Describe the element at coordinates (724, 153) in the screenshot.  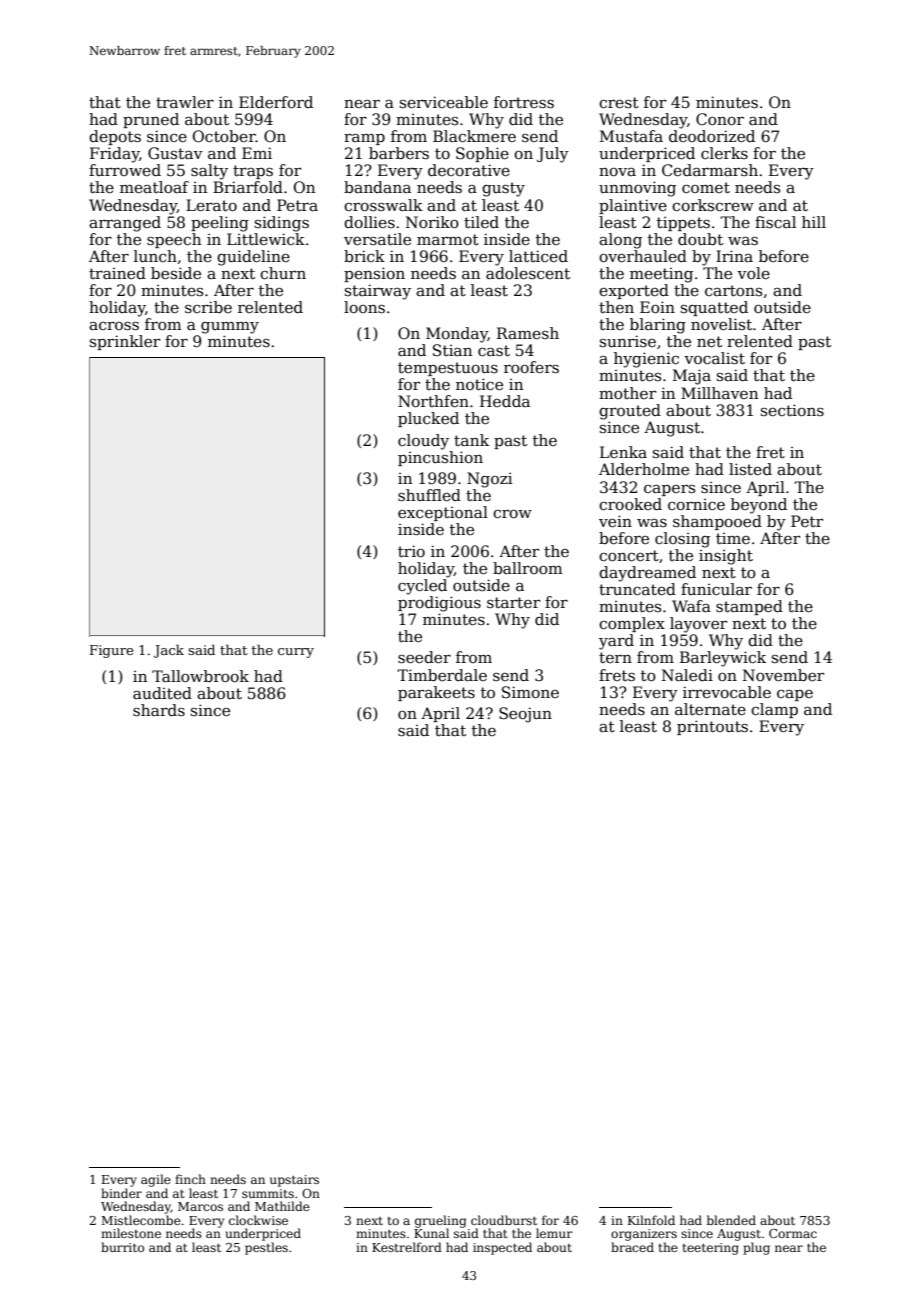
I see `clerks` at that location.
